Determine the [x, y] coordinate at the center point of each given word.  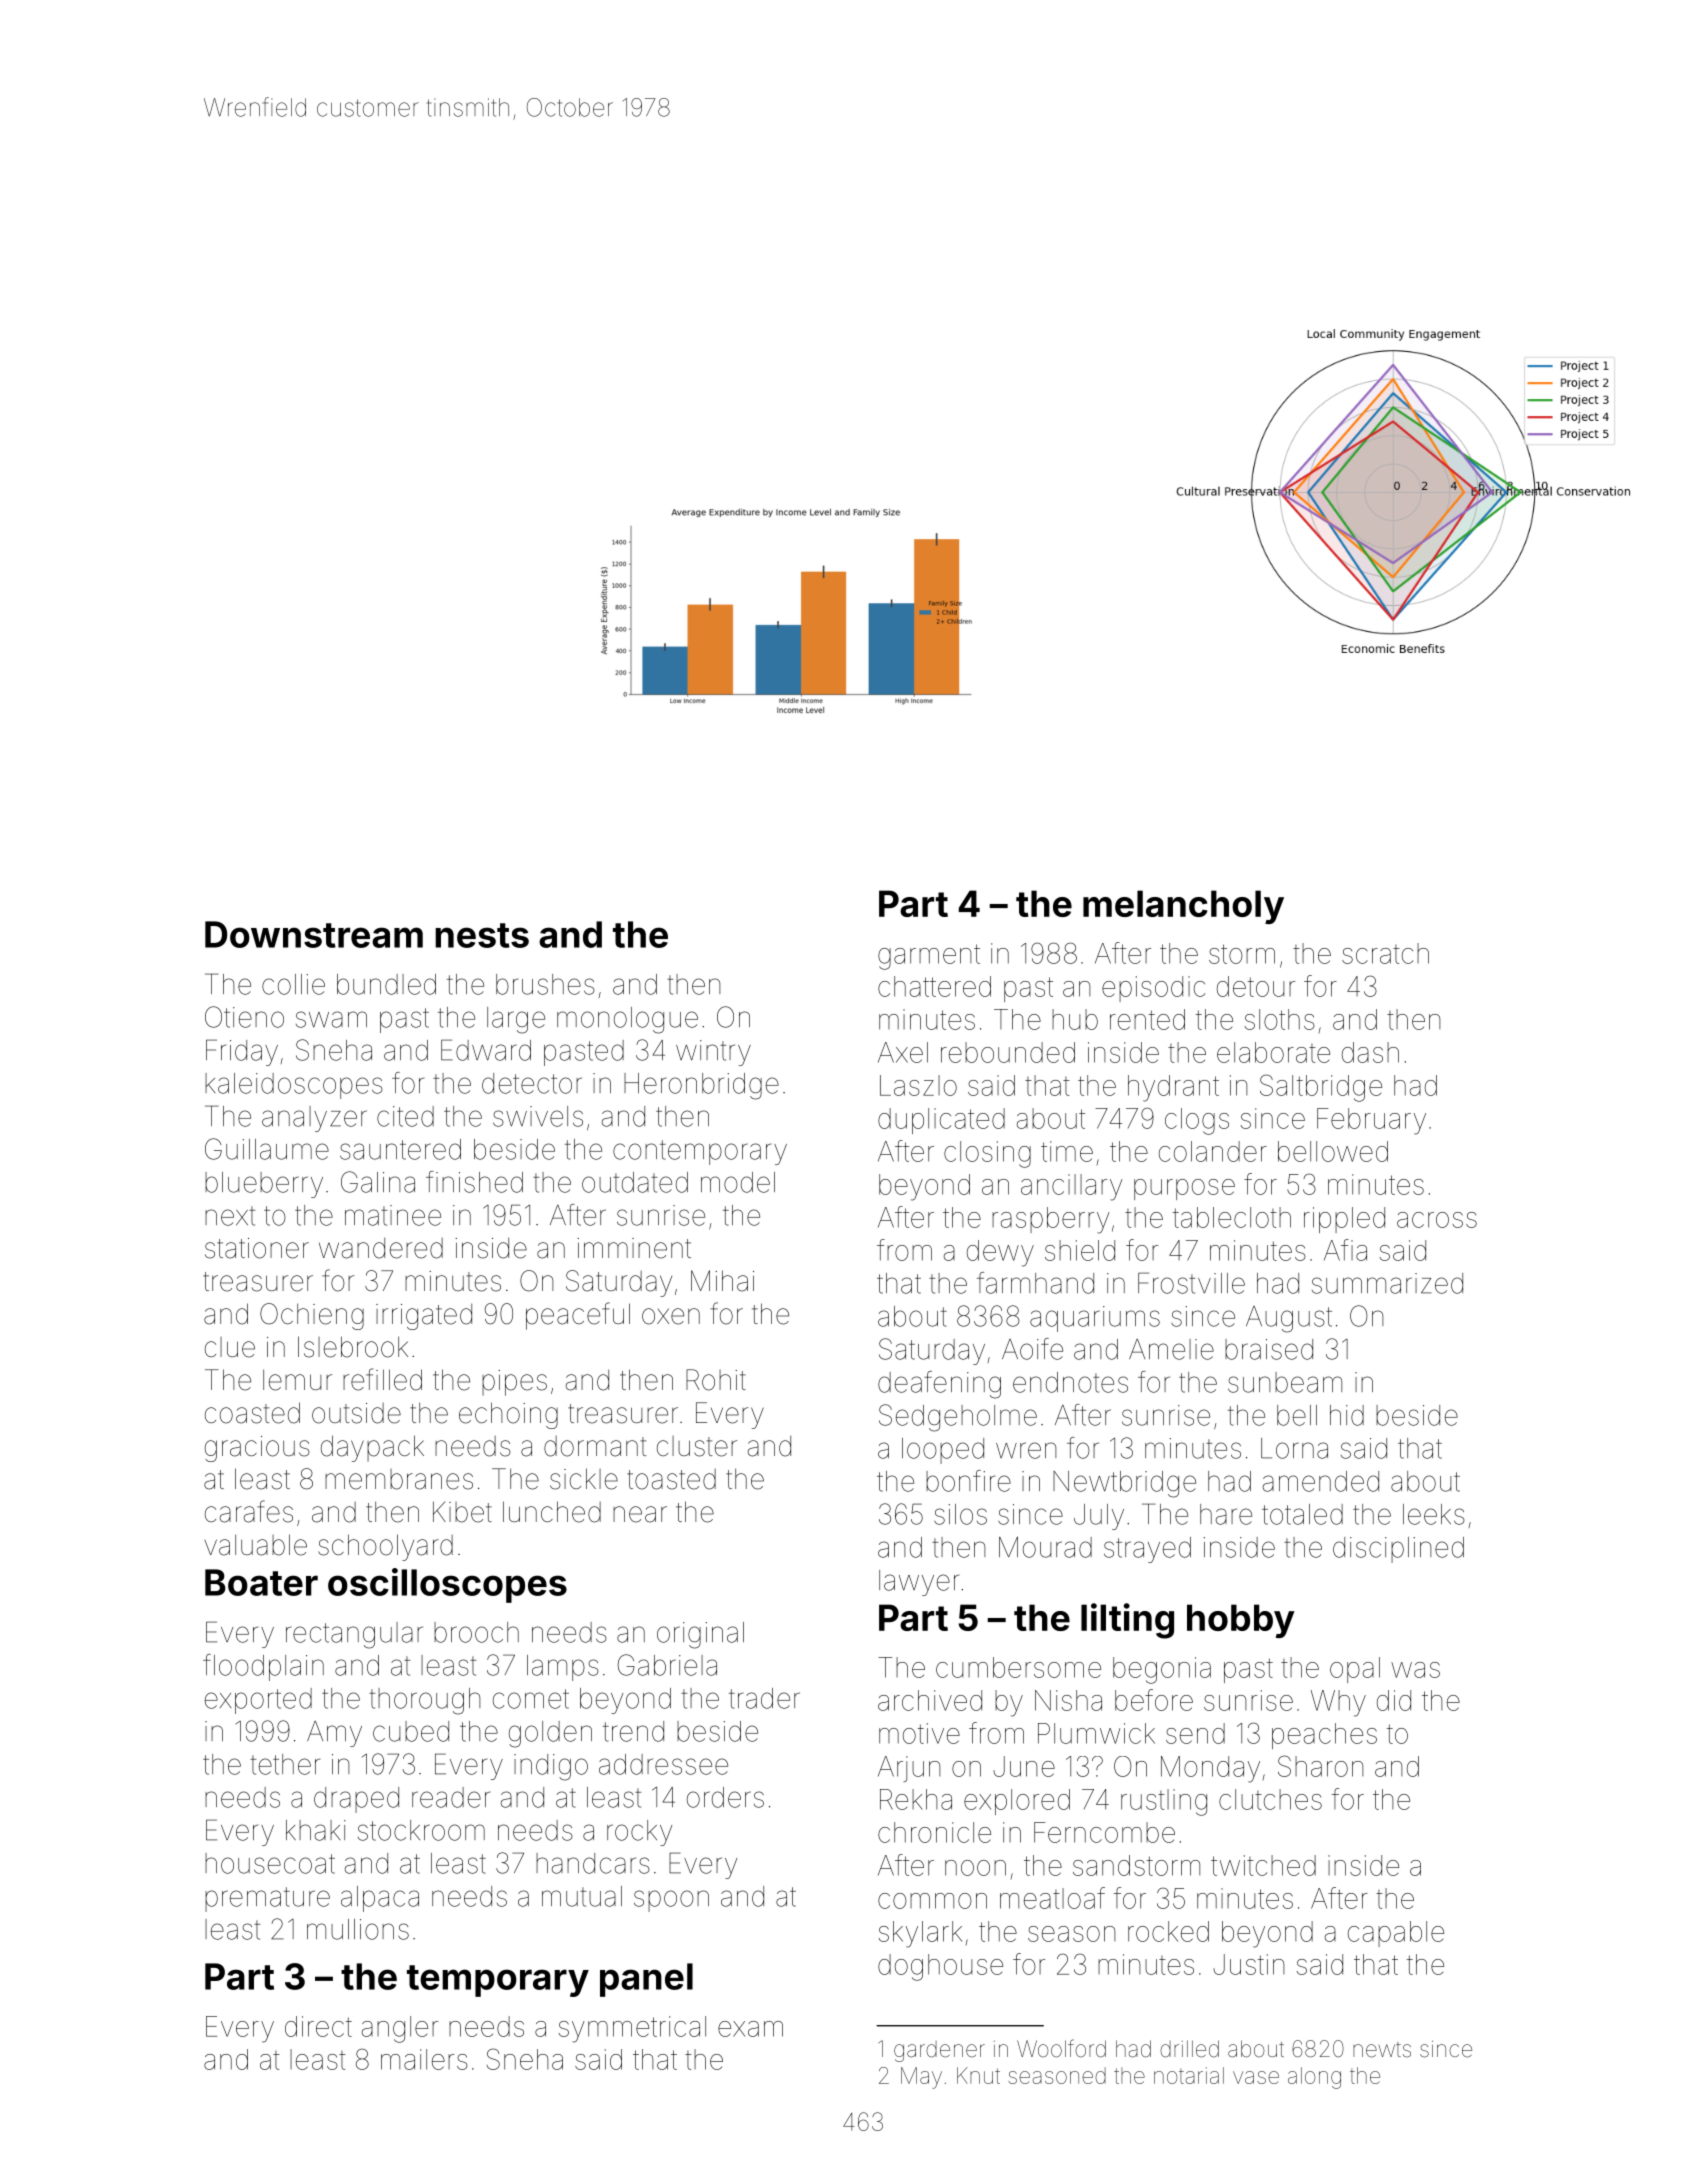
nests [482, 935]
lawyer [919, 1583]
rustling [1164, 1802]
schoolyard [385, 1547]
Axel [903, 1052]
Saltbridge [1321, 1088]
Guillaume [267, 1149]
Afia [1345, 1250]
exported [258, 1701]
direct [318, 2026]
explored [1017, 1802]
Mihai [722, 1281]
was [1415, 1670]
